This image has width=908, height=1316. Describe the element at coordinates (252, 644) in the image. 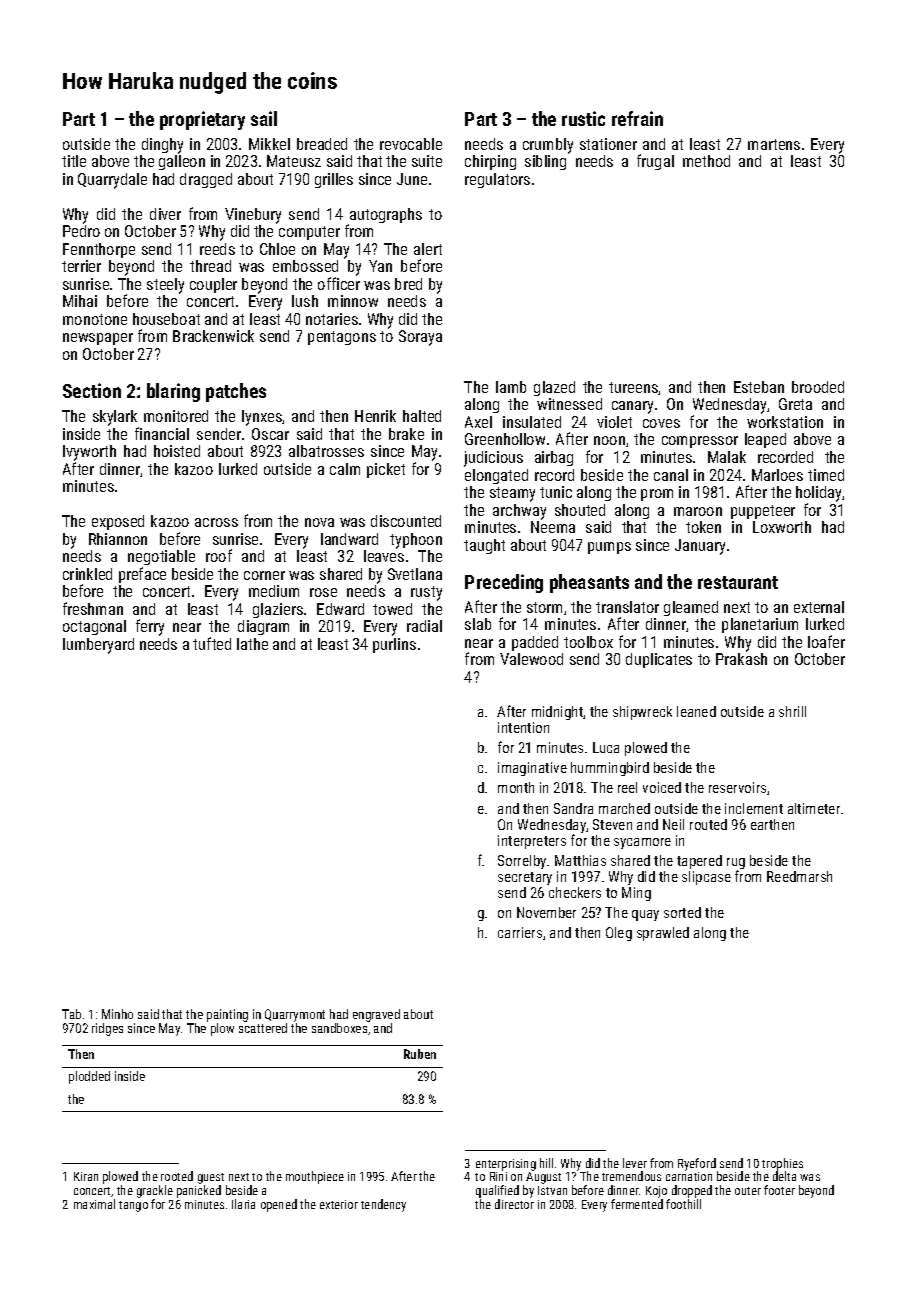

I see `lathe` at that location.
